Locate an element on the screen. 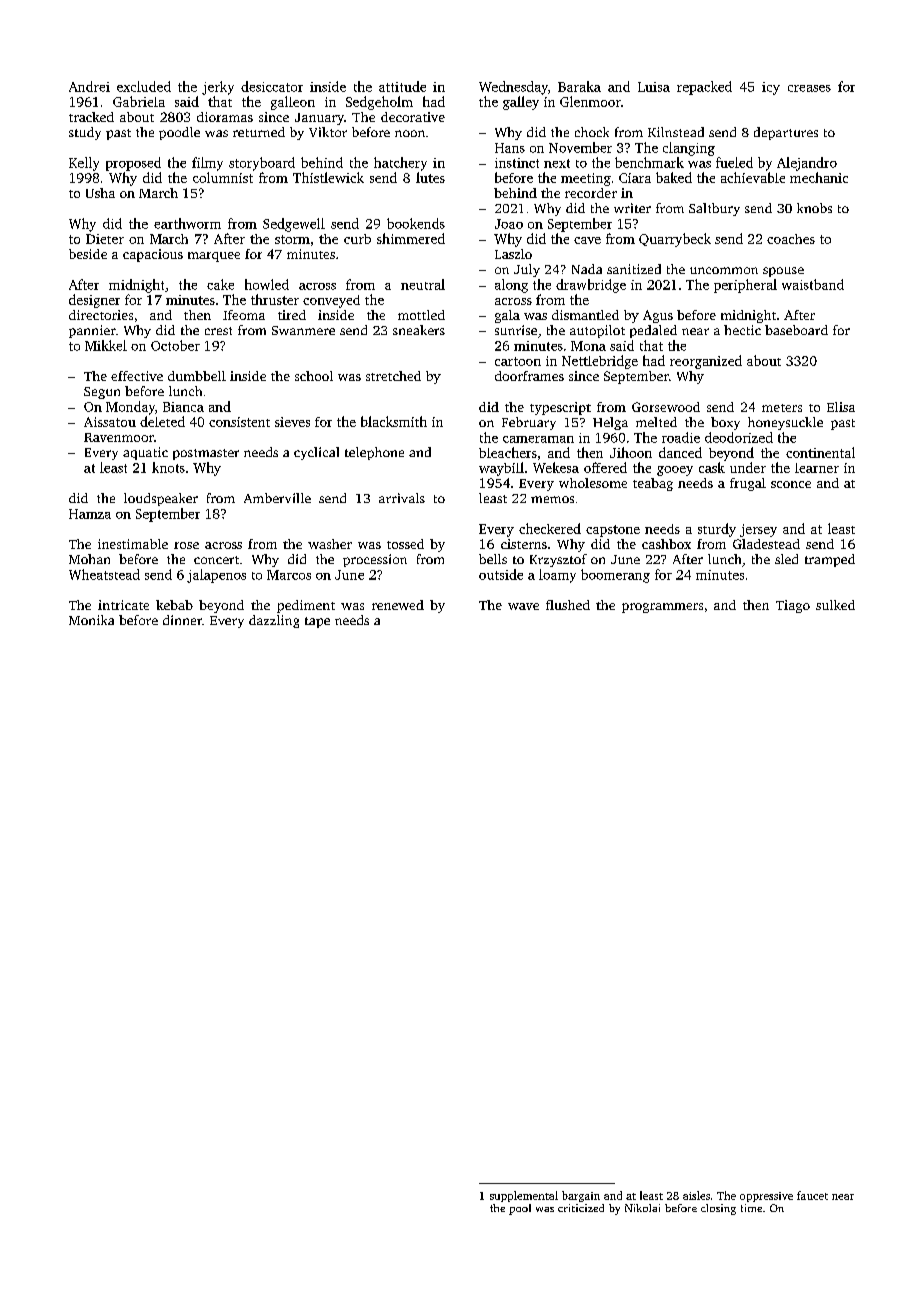 This screenshot has width=924, height=1308. waybill is located at coordinates (501, 469).
